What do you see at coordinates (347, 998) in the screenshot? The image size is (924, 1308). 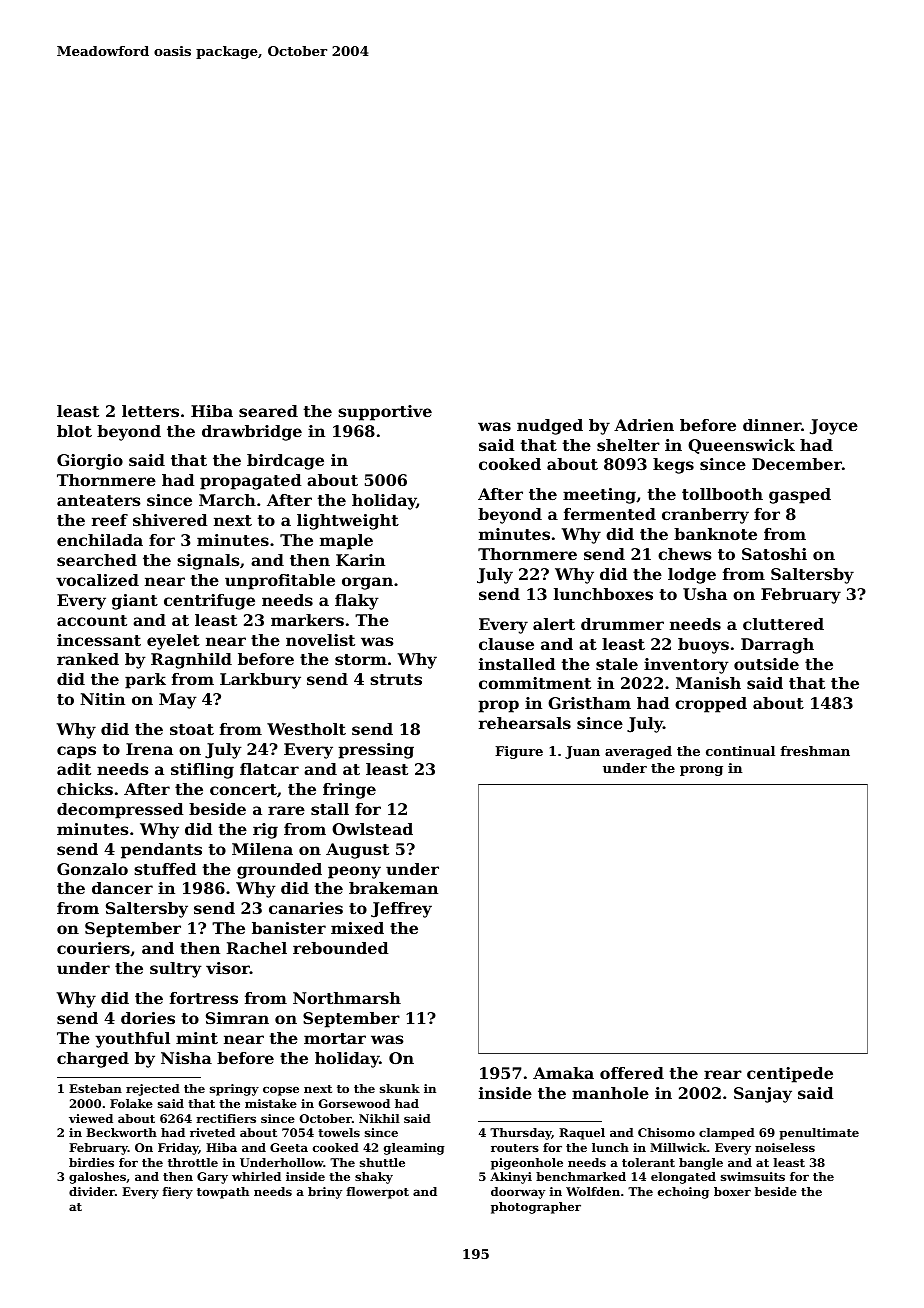 I see `Northmarsh` at bounding box center [347, 998].
